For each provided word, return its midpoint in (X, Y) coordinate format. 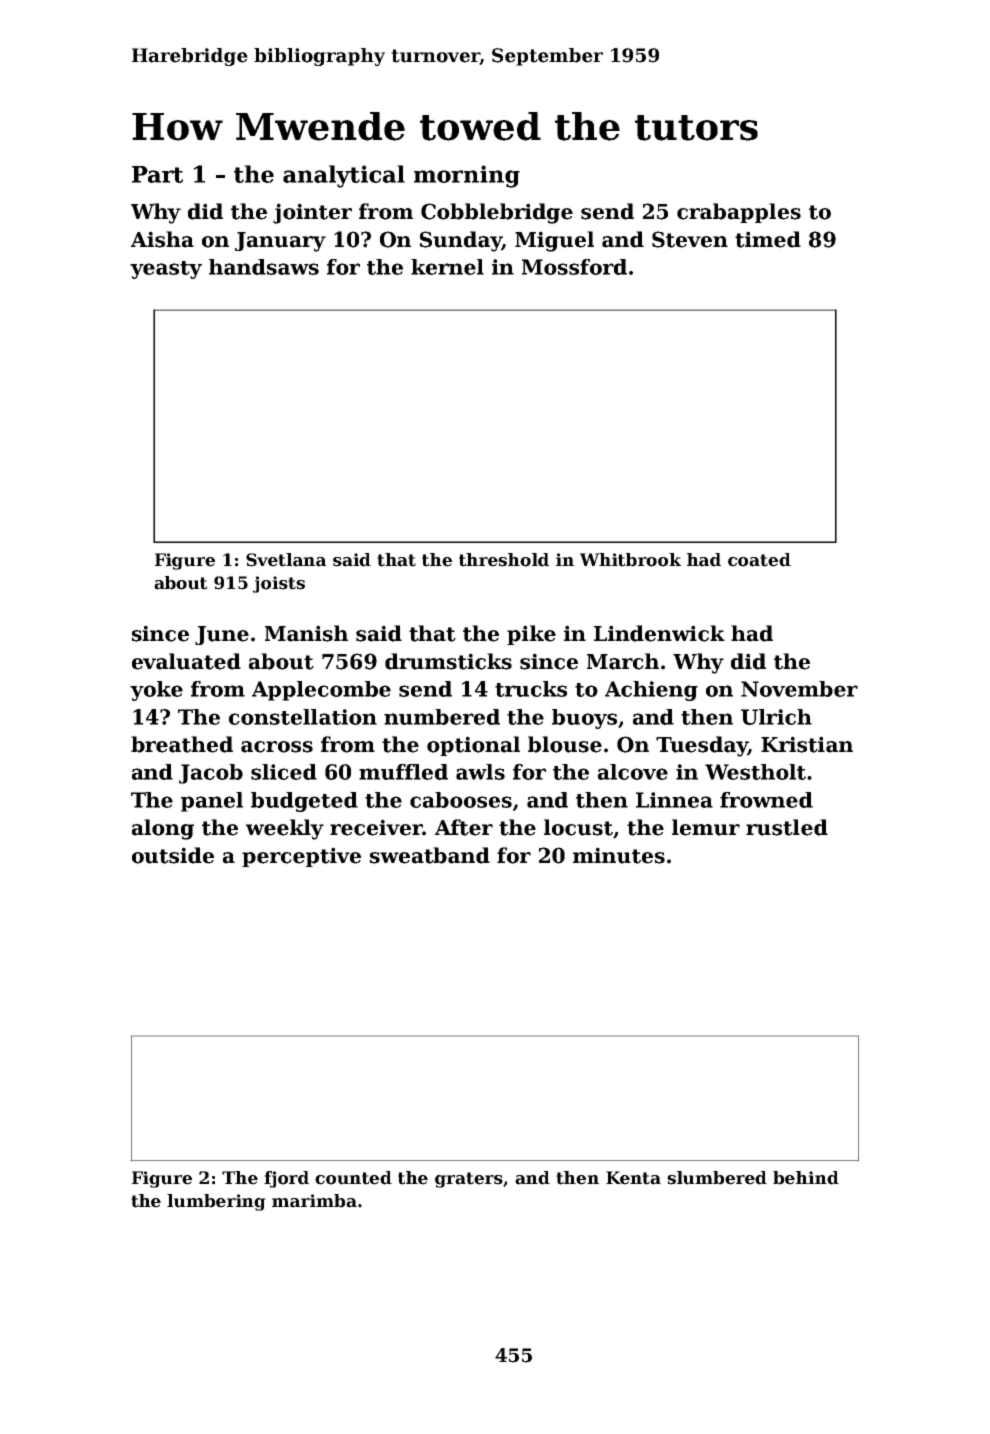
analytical (344, 176)
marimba (314, 1201)
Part (157, 174)
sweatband (430, 855)
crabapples (739, 213)
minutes (619, 855)
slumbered (717, 1178)
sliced (284, 772)
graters (469, 1180)
